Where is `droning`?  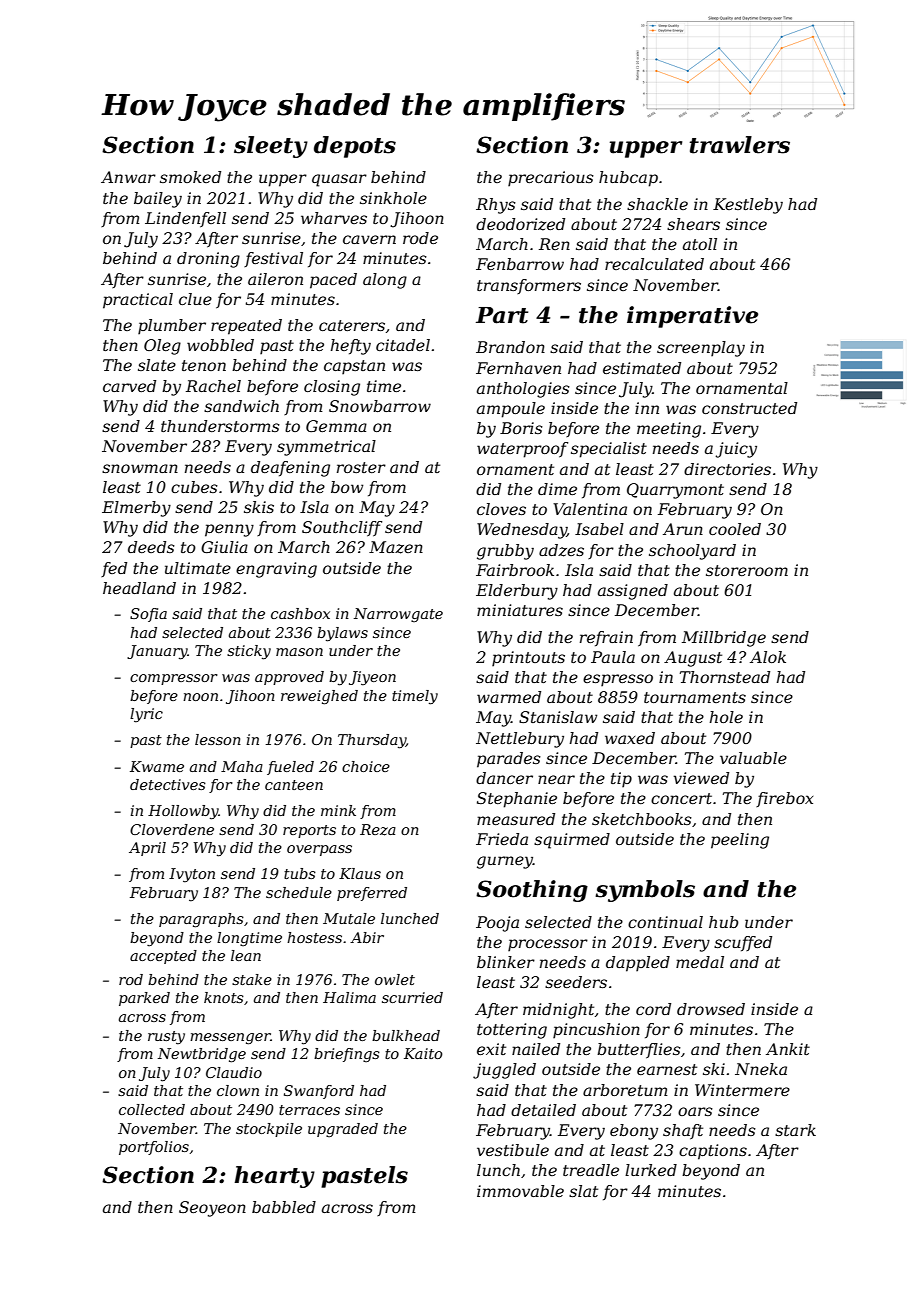
droning is located at coordinates (208, 260).
